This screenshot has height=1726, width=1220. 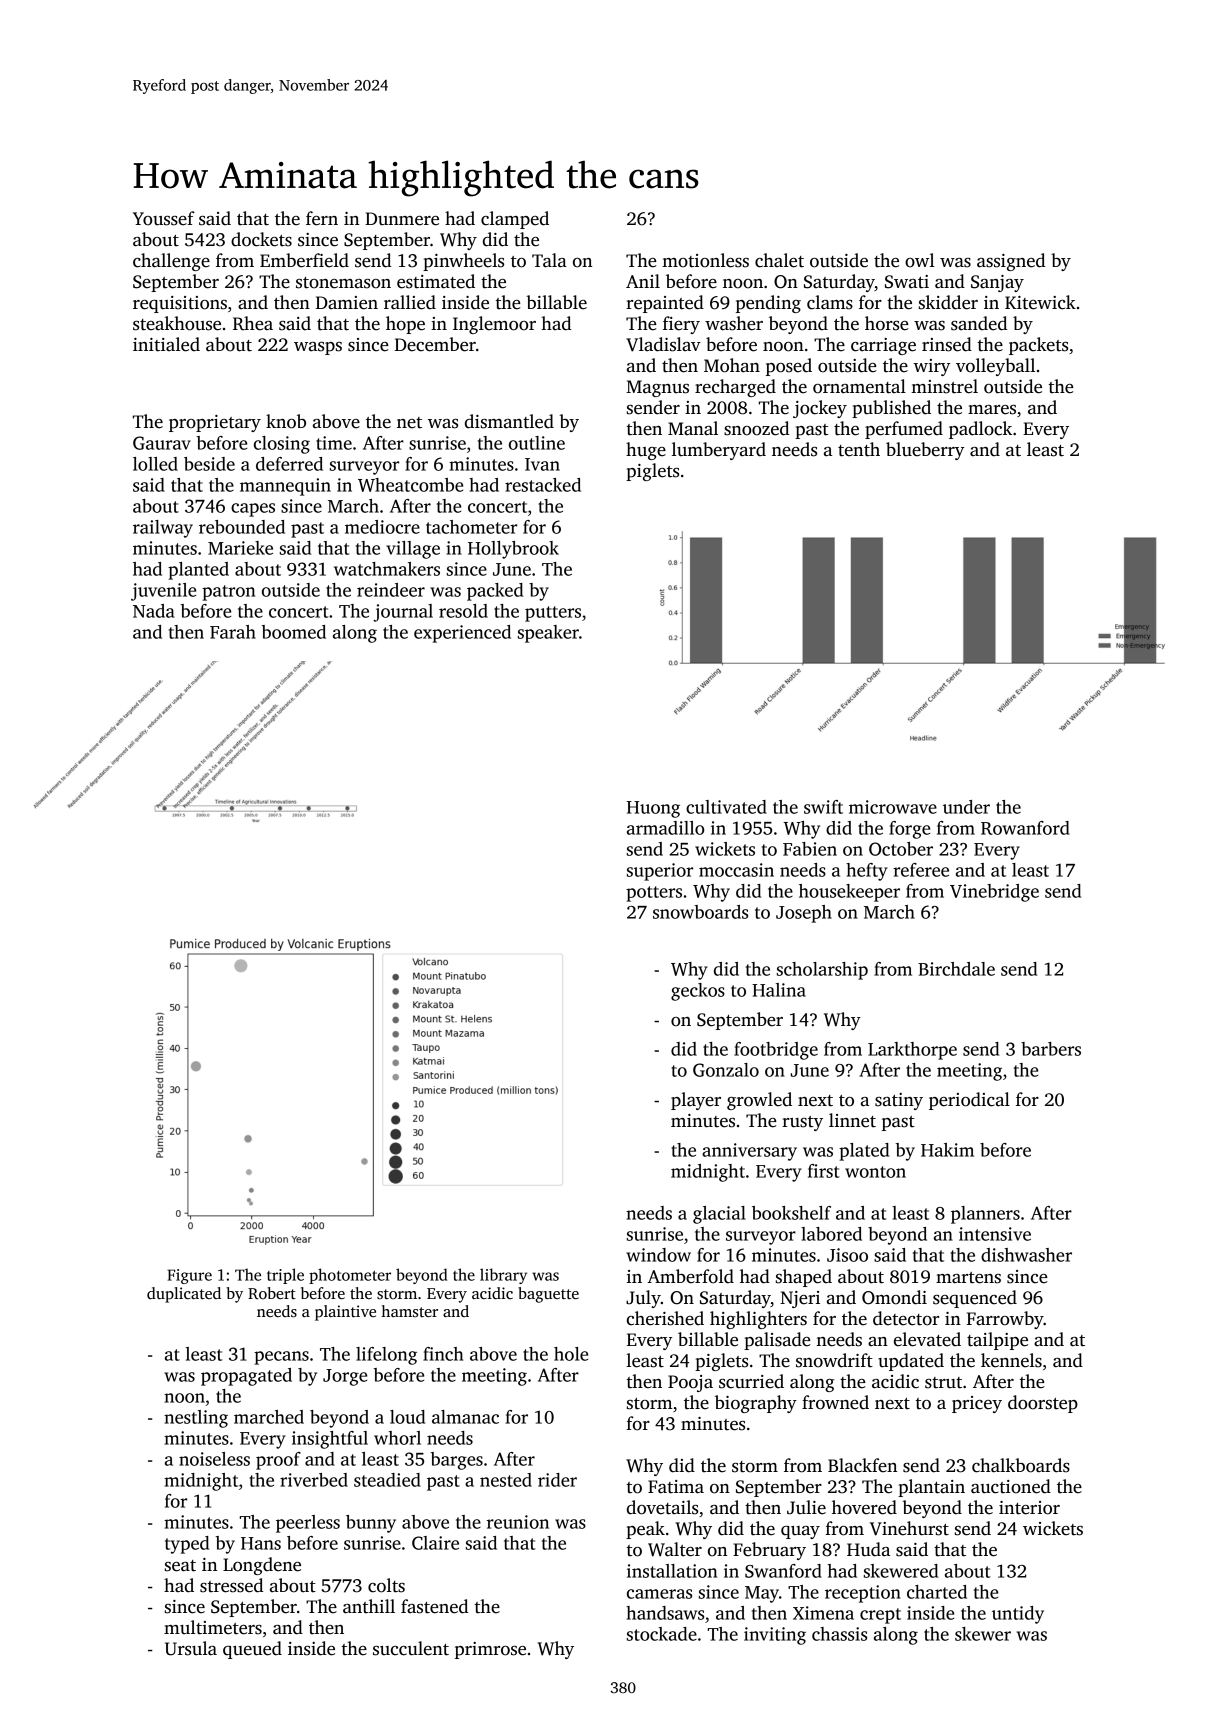 What do you see at coordinates (164, 218) in the screenshot?
I see `Youssef` at bounding box center [164, 218].
